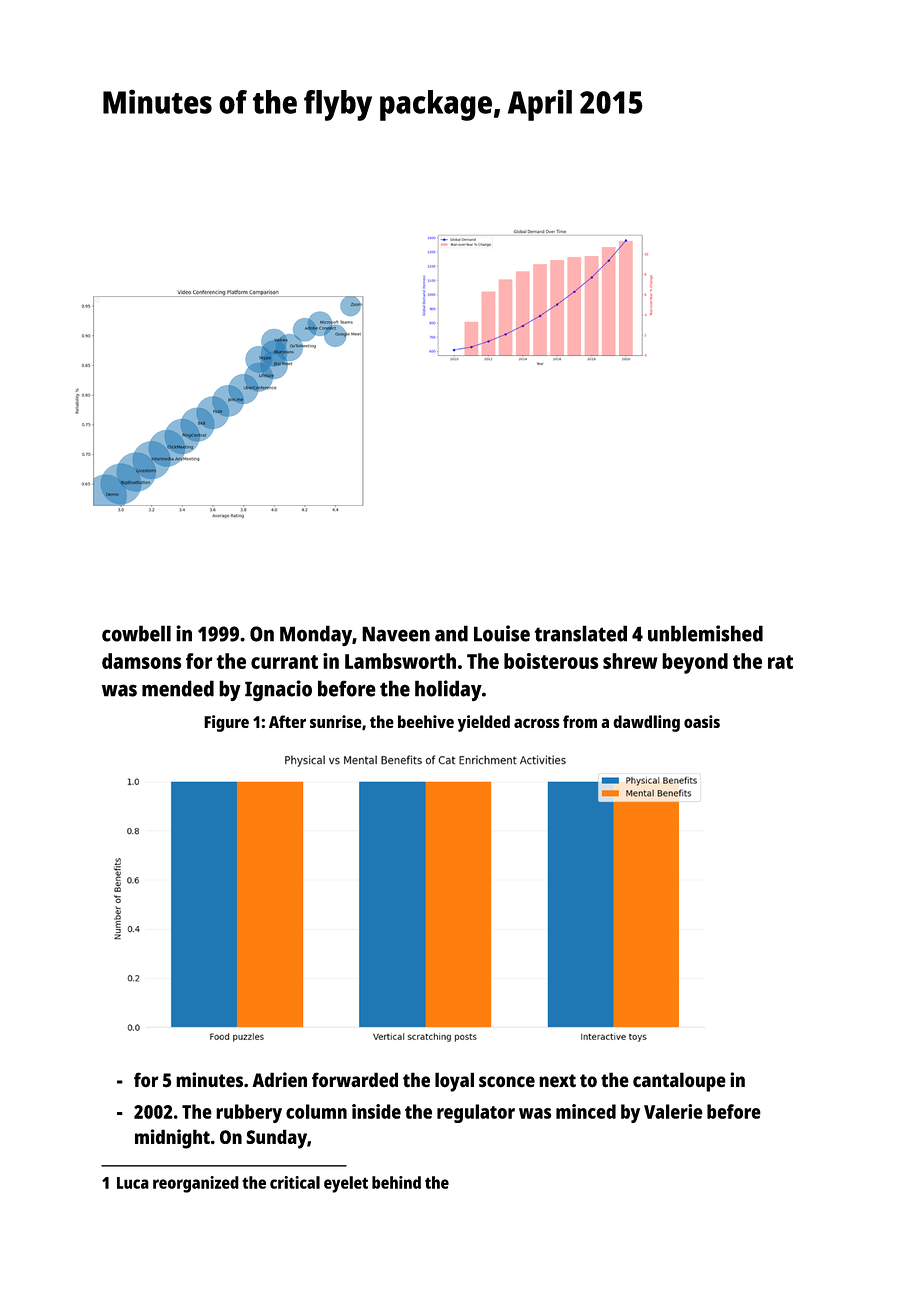 The width and height of the image is (924, 1311). Describe the element at coordinates (196, 1184) in the image. I see `reorganized` at that location.
